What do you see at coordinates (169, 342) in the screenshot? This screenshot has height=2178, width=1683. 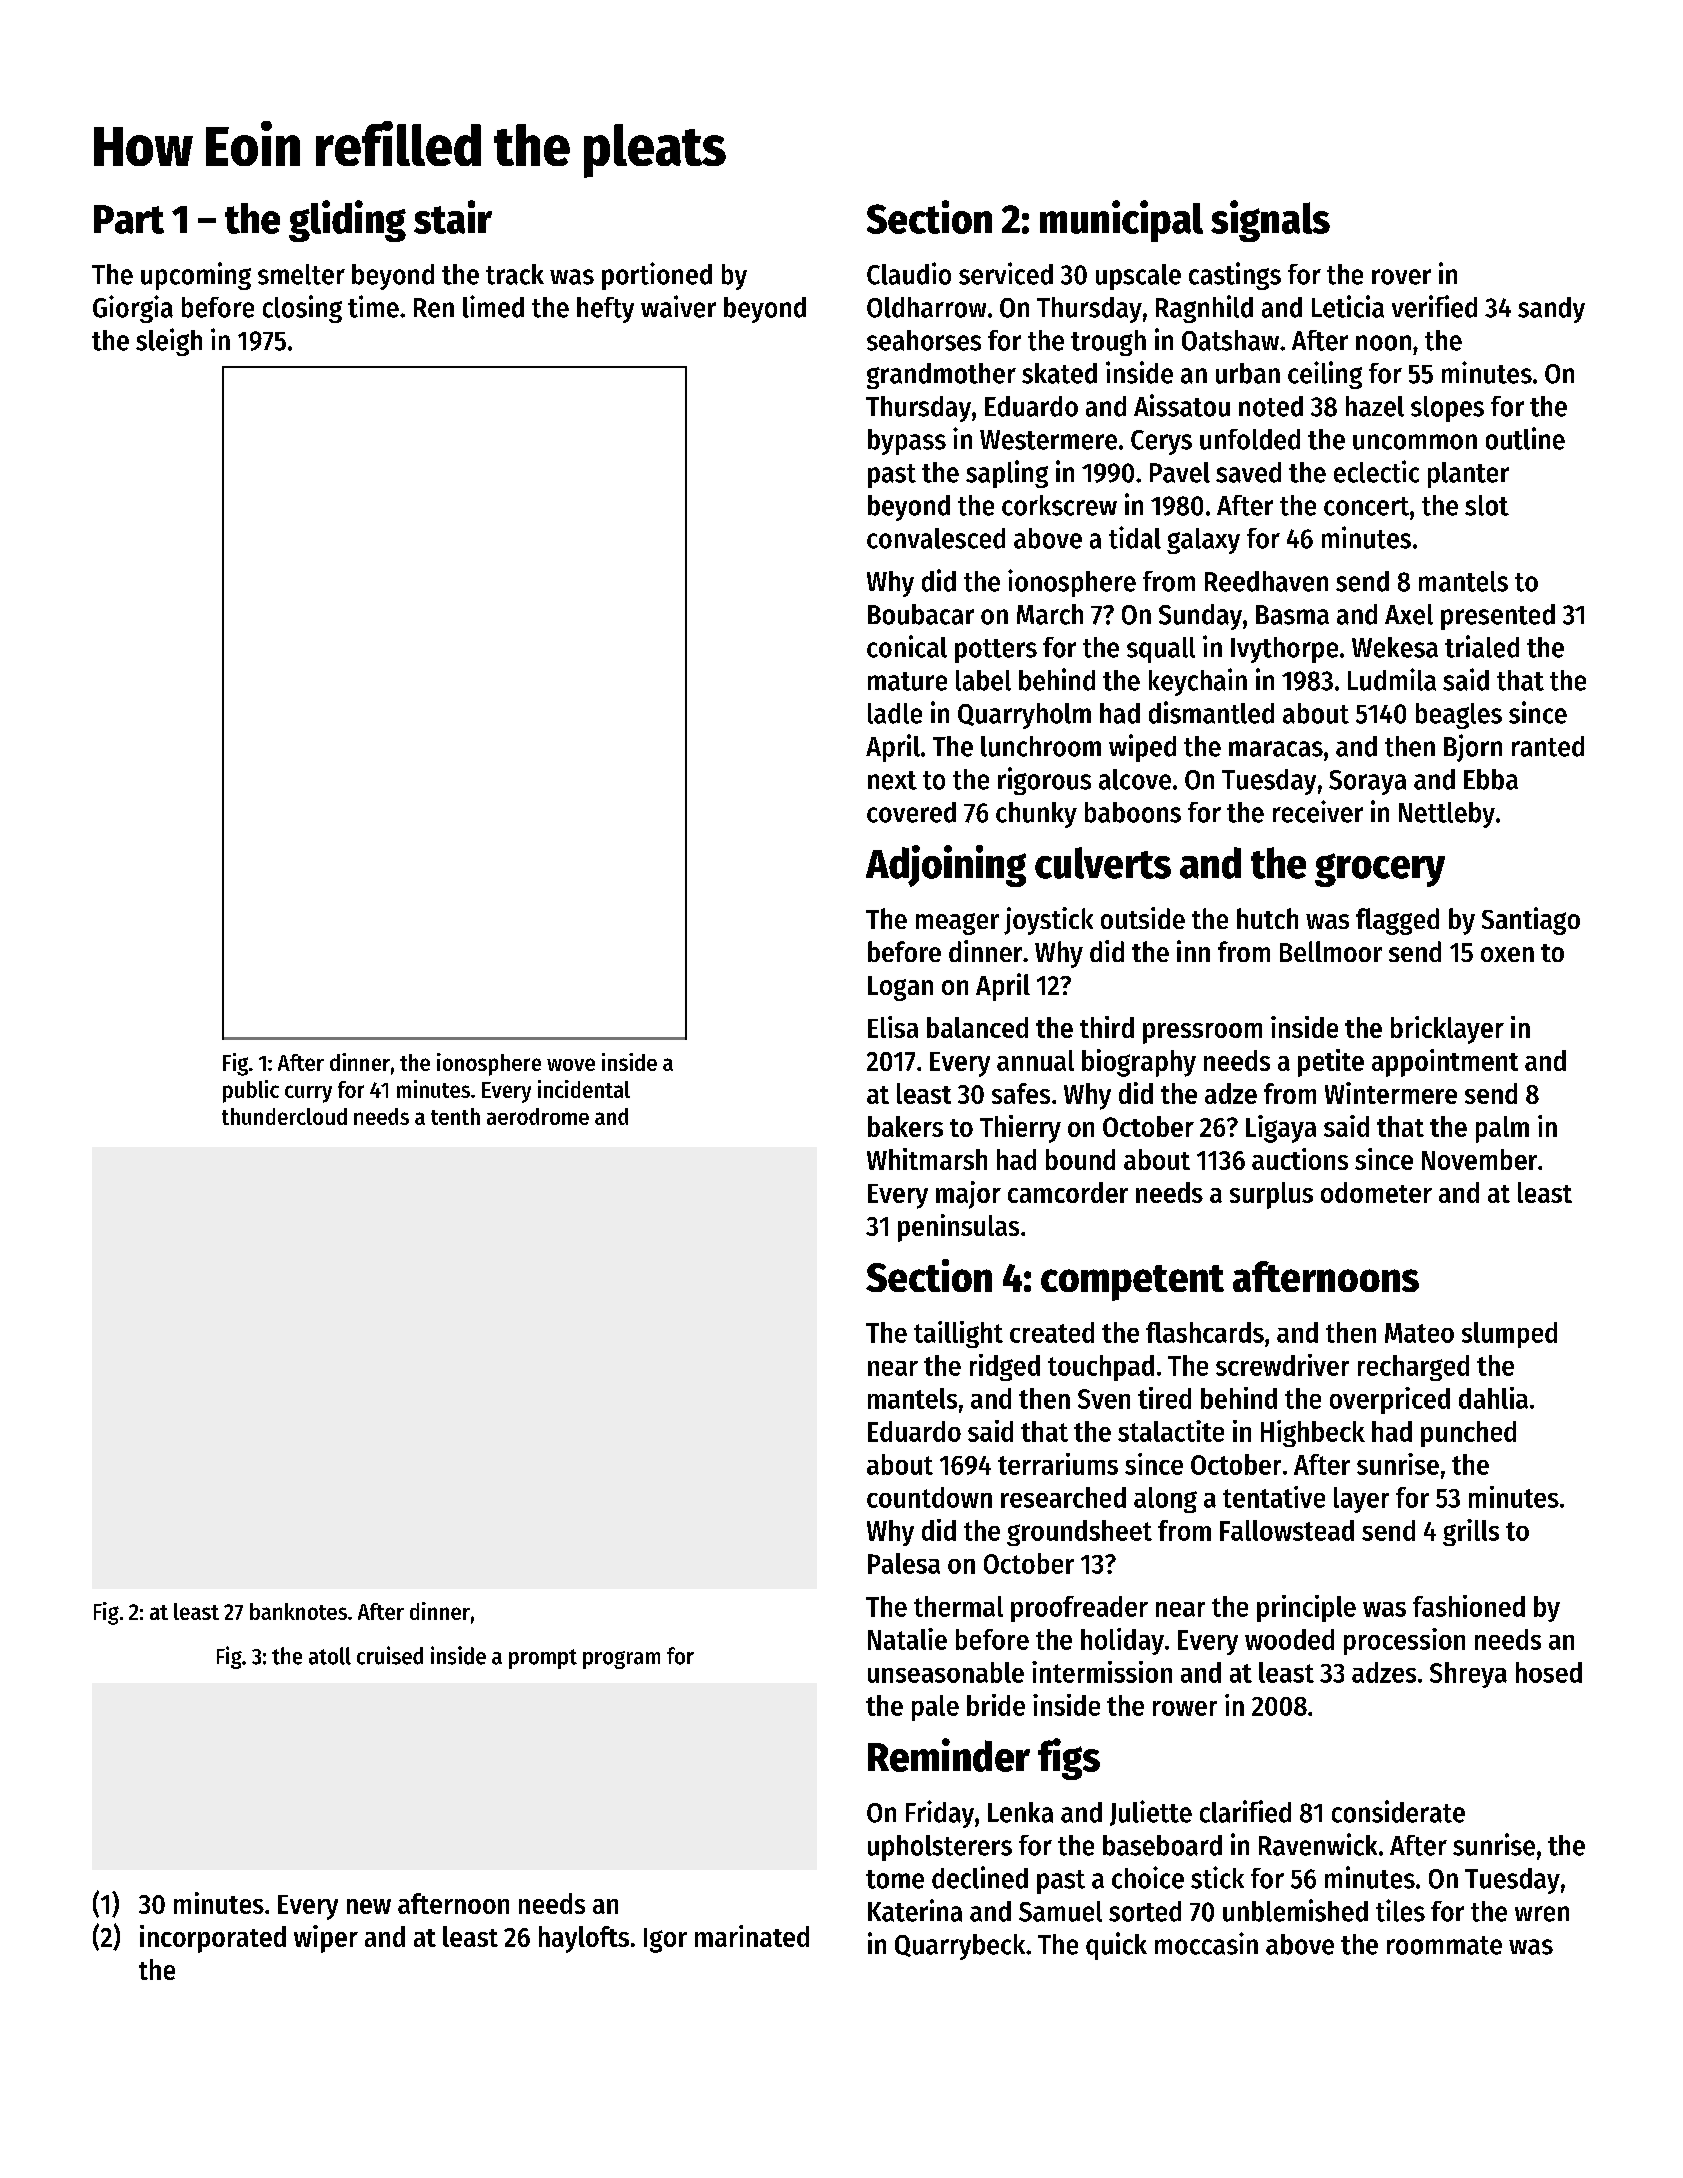 I see `sleigh` at bounding box center [169, 342].
